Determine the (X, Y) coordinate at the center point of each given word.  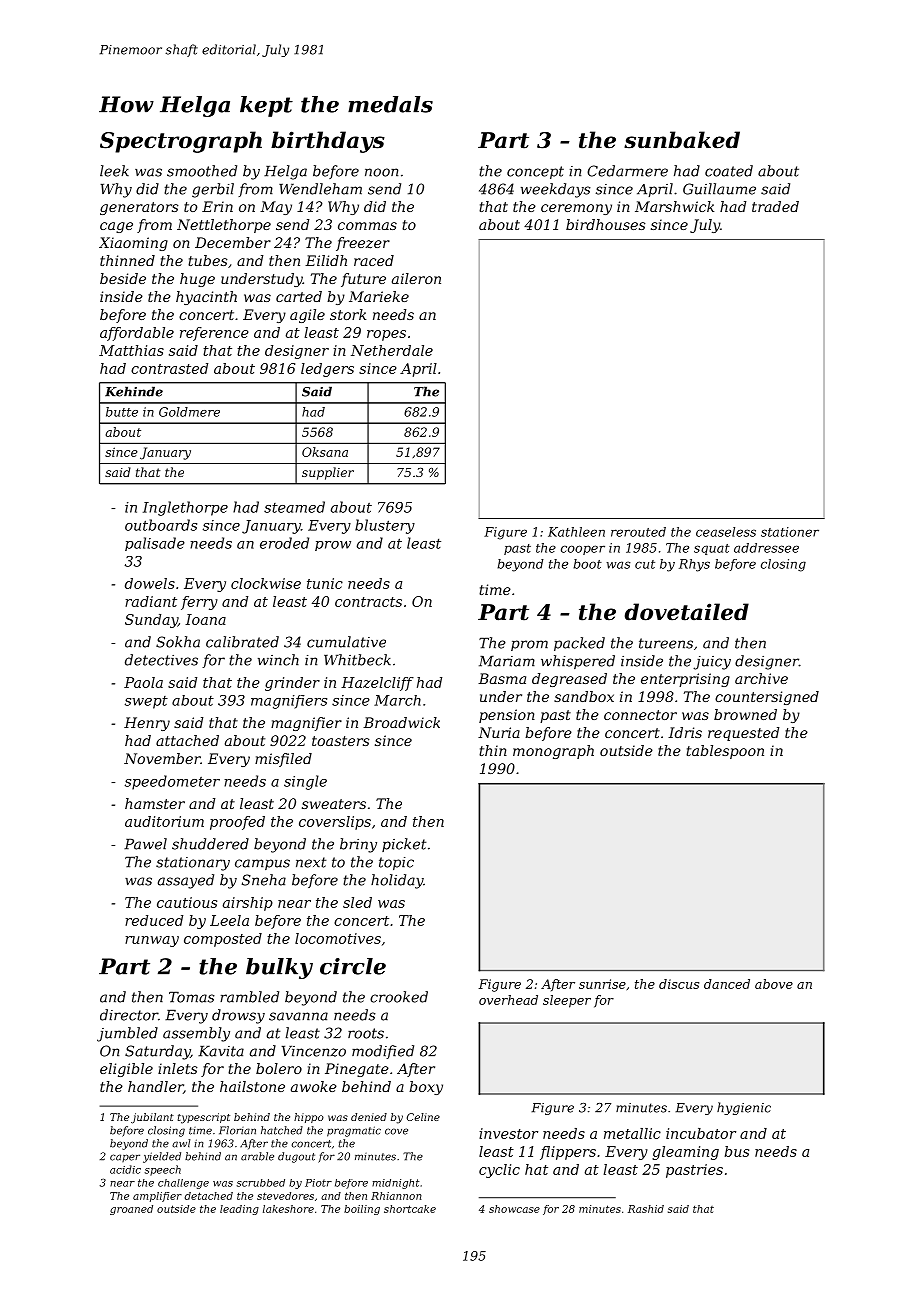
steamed (294, 507)
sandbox (584, 696)
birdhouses (606, 224)
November (162, 758)
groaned (131, 1210)
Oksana (325, 452)
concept (535, 172)
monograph (553, 752)
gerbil (213, 190)
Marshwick (674, 206)
